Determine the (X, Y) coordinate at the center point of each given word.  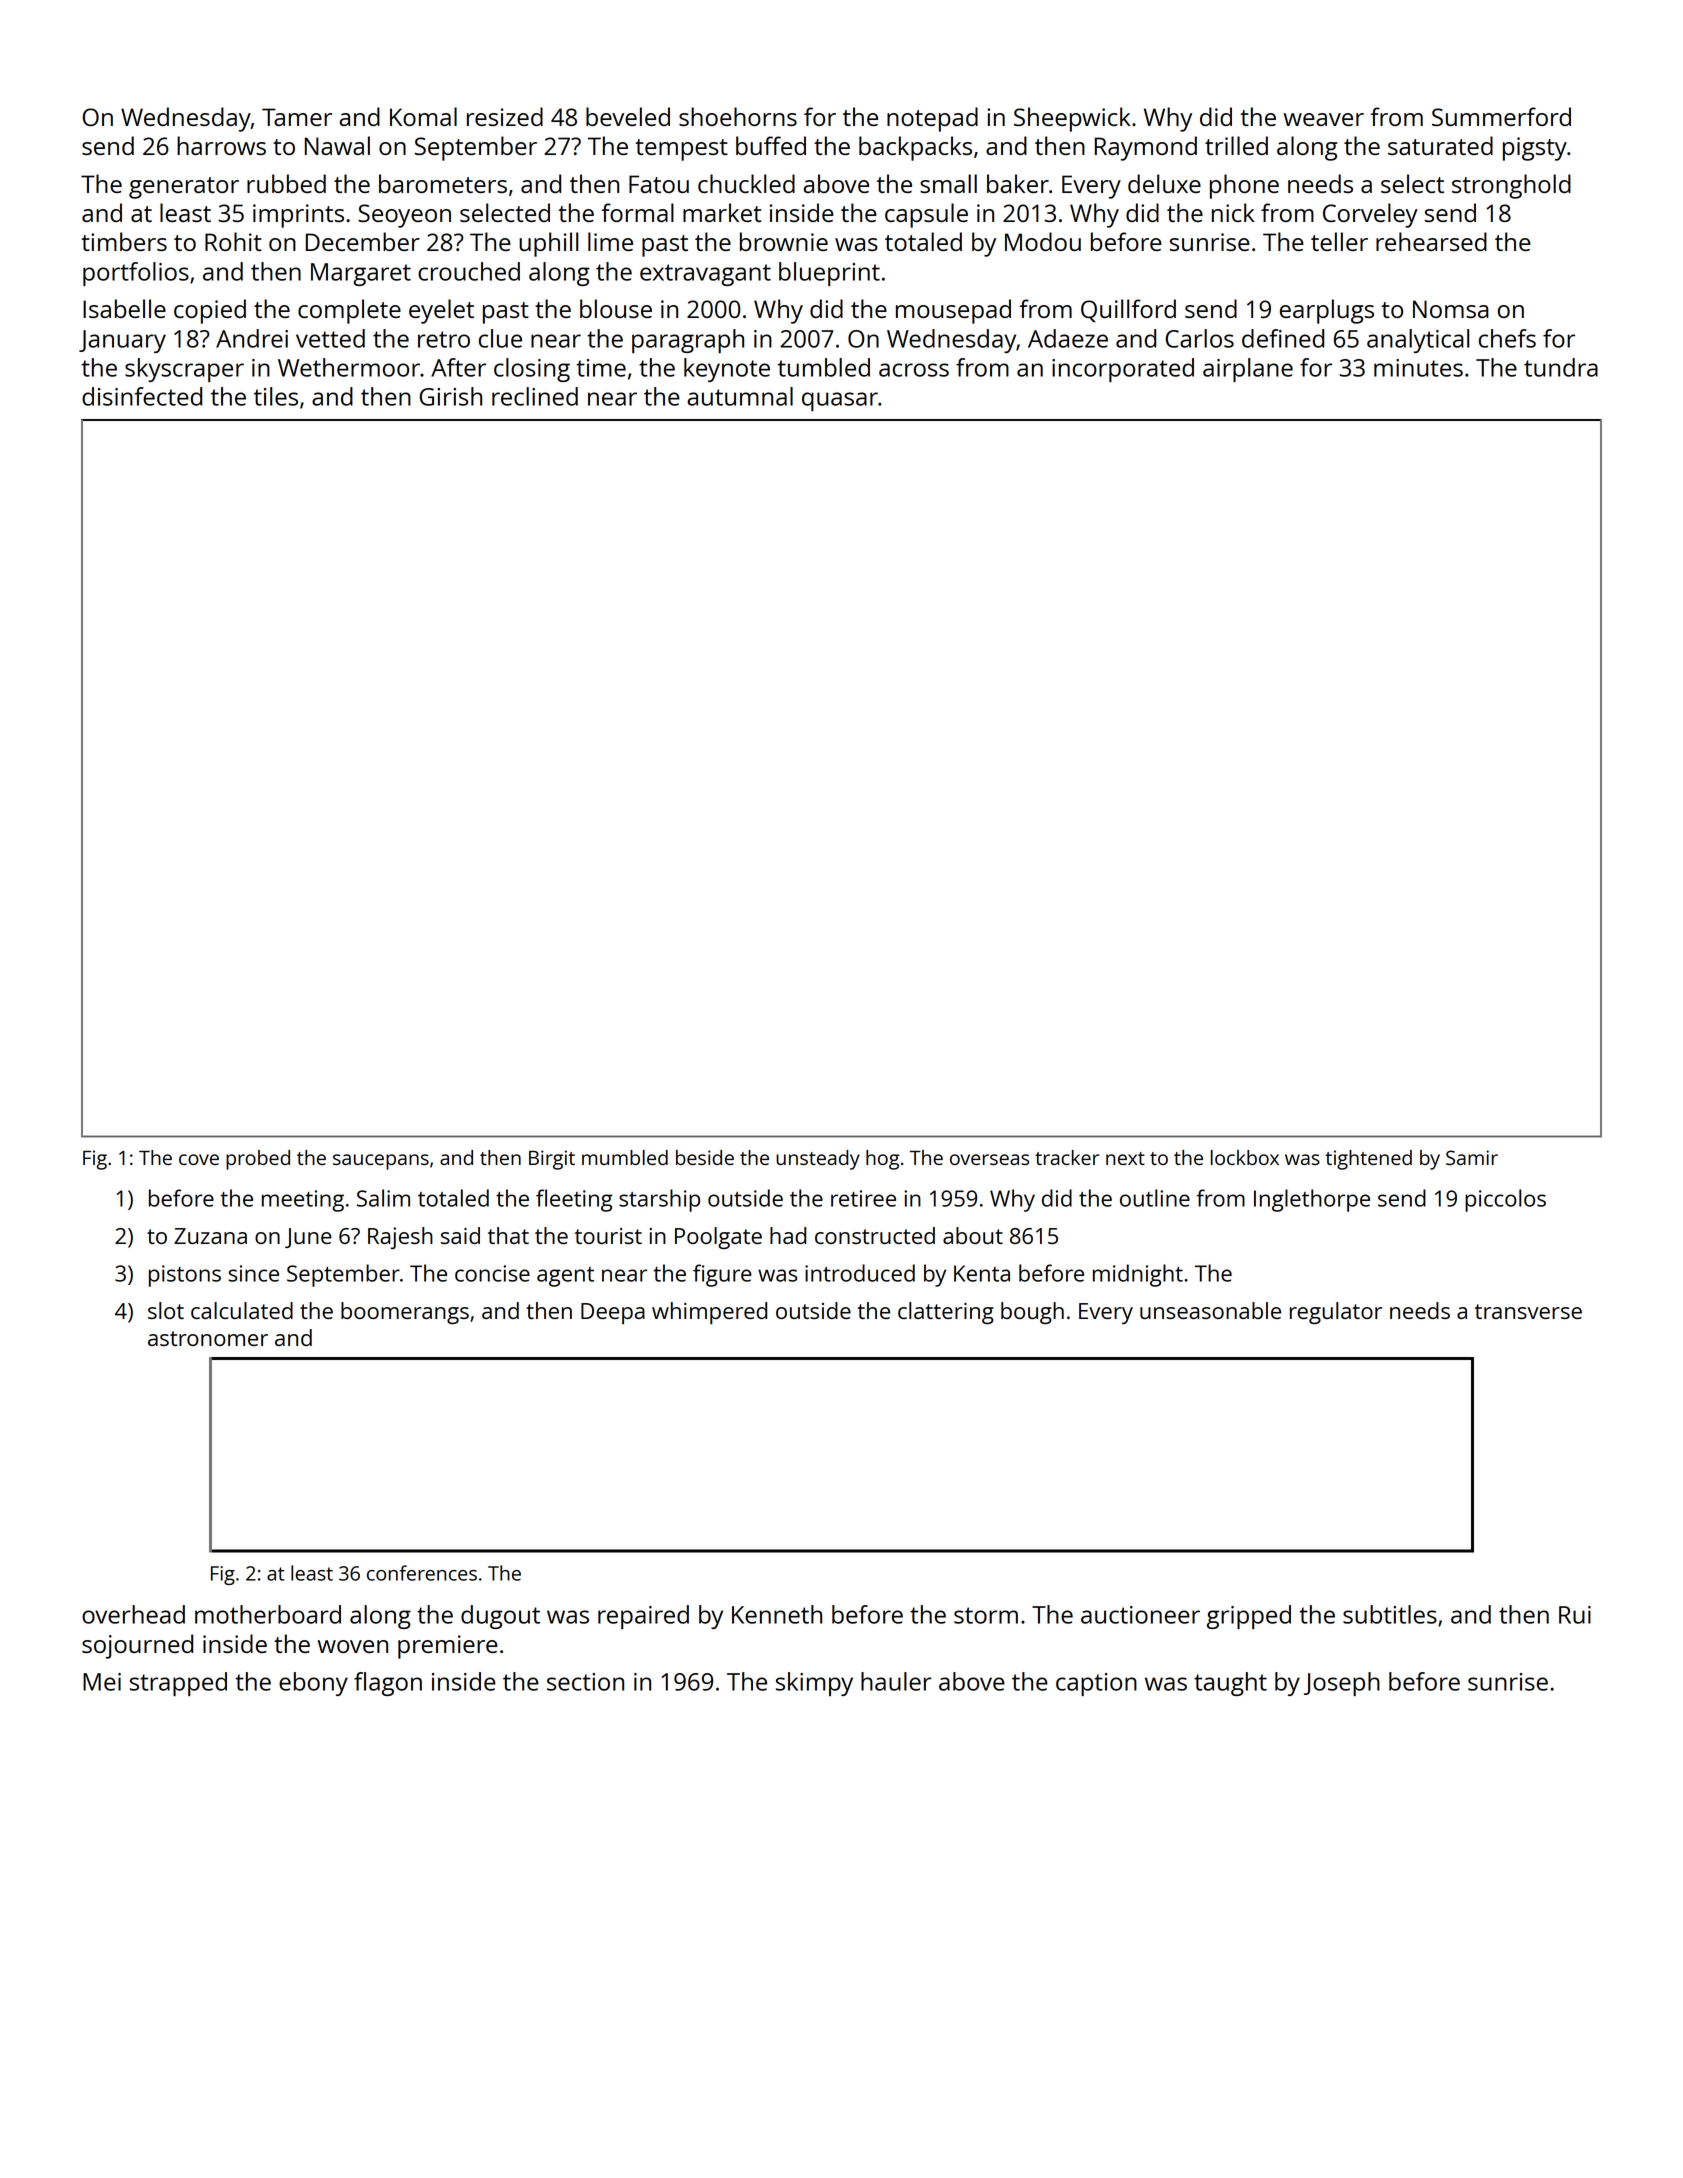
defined (1283, 338)
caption (1096, 1684)
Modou (1043, 241)
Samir (1472, 1157)
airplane (1248, 370)
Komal (423, 116)
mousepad (953, 311)
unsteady (818, 1160)
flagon (388, 1684)
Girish (451, 396)
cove (199, 1159)
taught (1230, 1684)
